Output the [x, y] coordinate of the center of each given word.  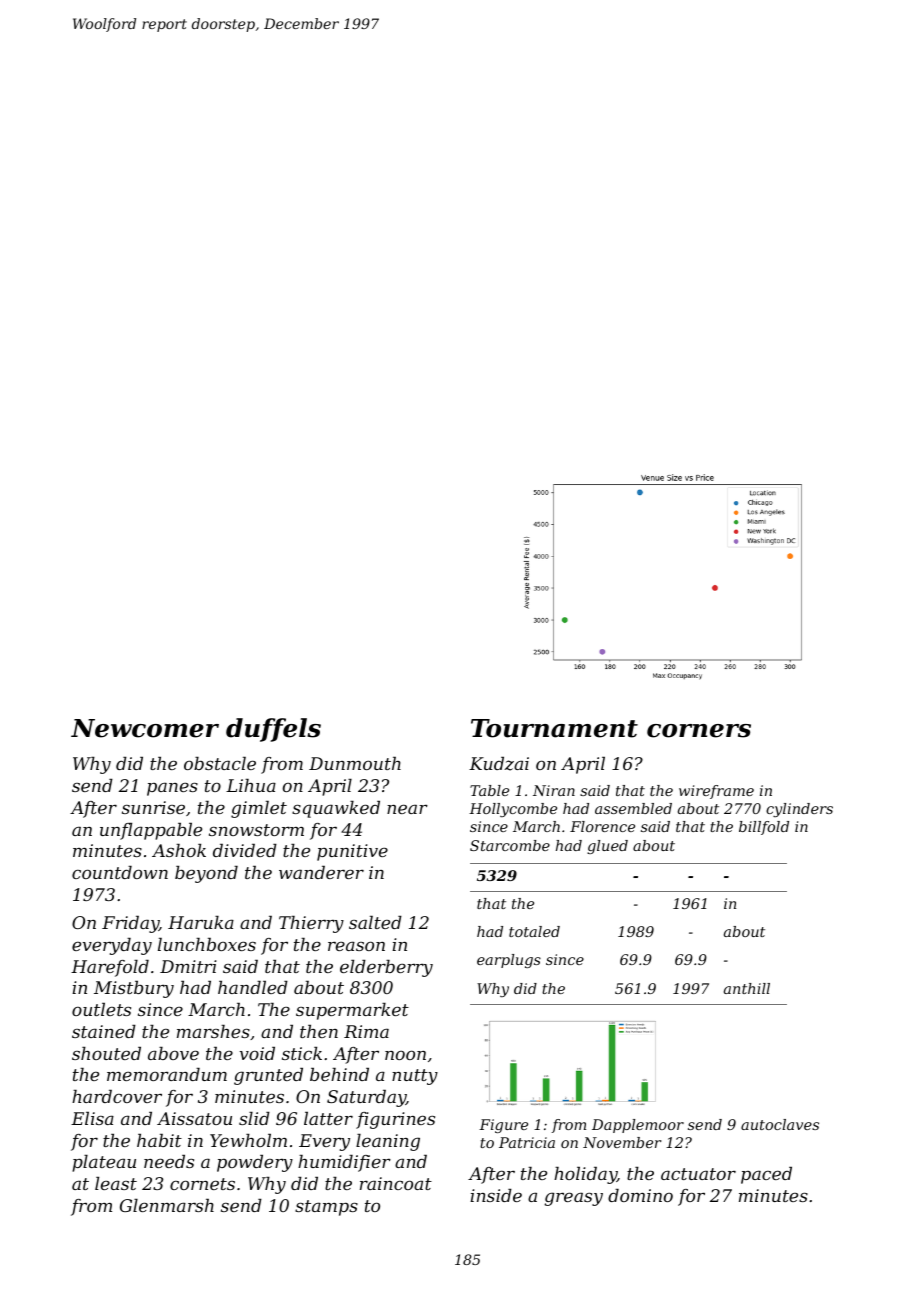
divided [245, 850]
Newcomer [145, 728]
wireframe [716, 792]
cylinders [799, 810]
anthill [747, 988]
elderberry [386, 968]
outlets [101, 1009]
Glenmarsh [167, 1205]
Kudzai [499, 764]
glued [607, 847]
